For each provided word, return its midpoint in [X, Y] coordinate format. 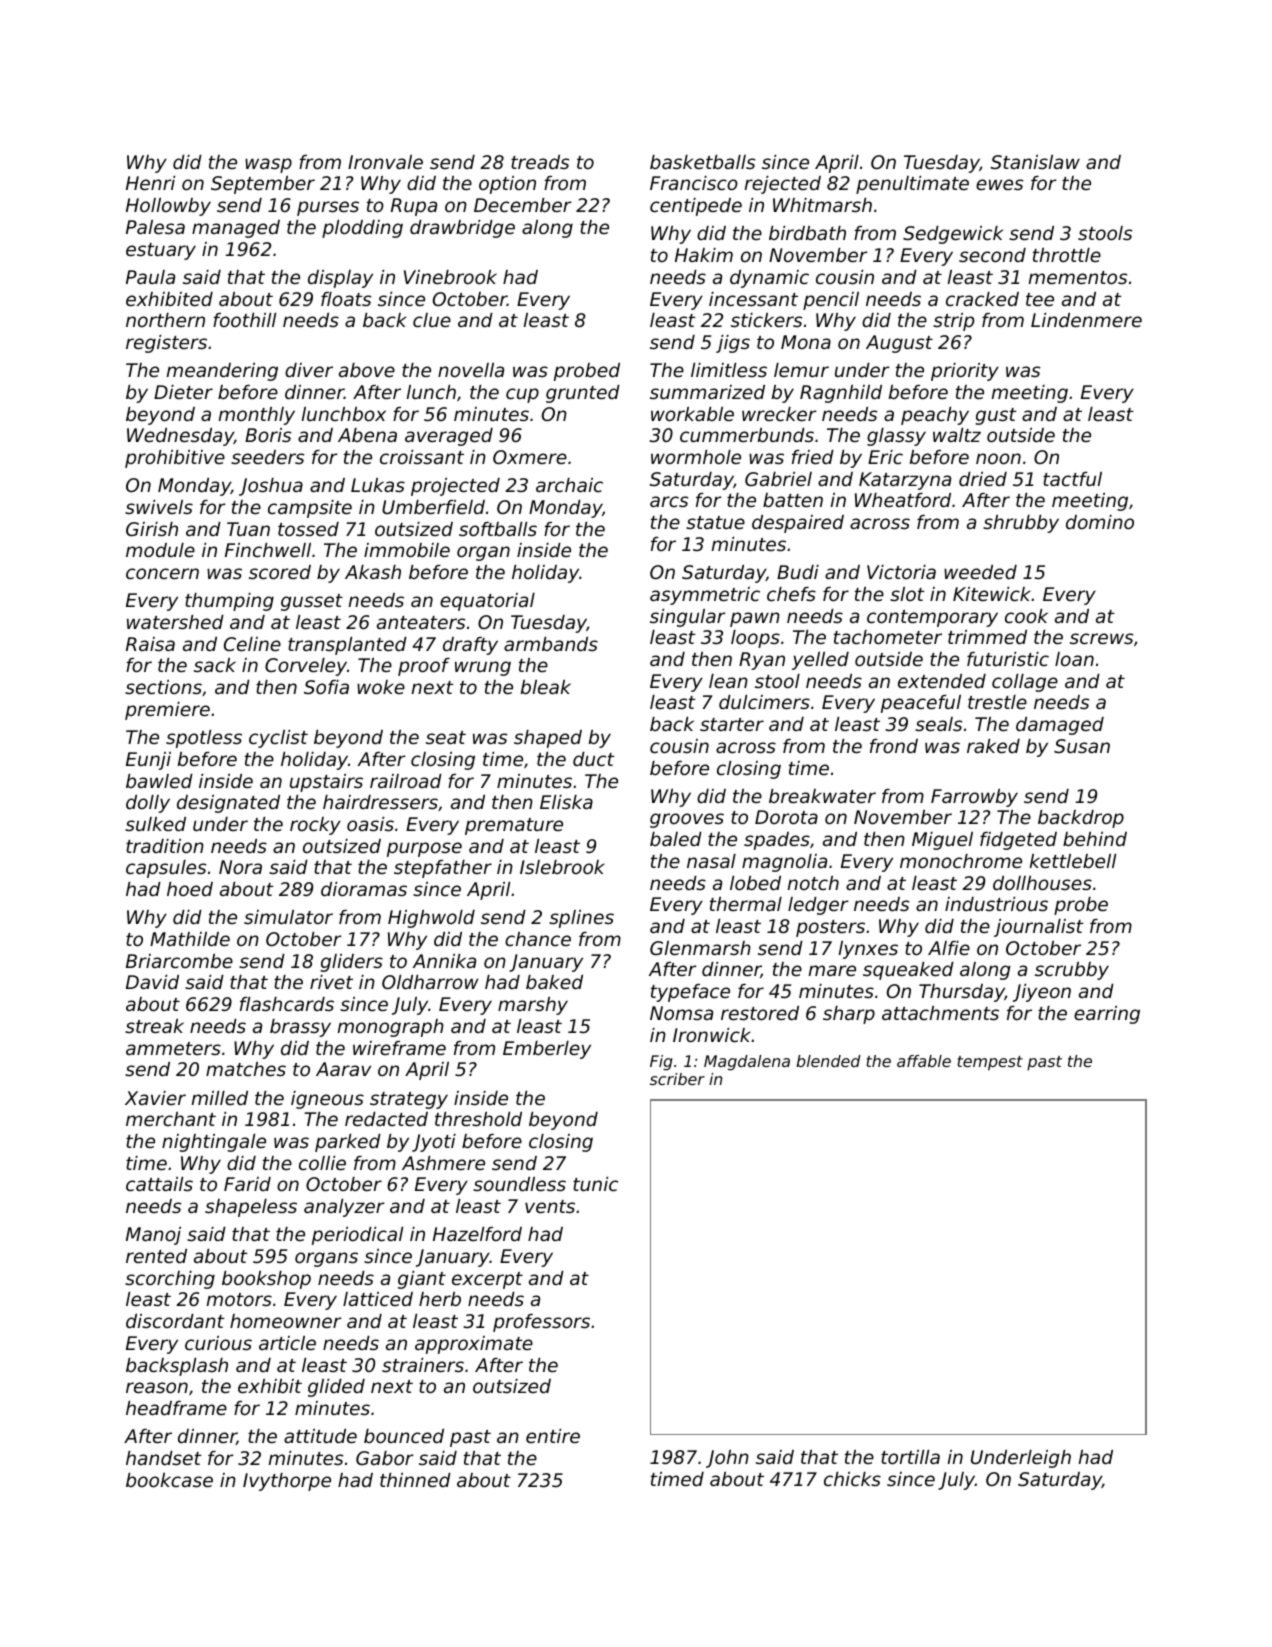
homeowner [285, 1321]
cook [1026, 616]
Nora [240, 867]
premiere [167, 711]
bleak [546, 687]
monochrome [961, 861]
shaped [548, 739]
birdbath [807, 233]
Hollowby [168, 207]
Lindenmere [1086, 320]
